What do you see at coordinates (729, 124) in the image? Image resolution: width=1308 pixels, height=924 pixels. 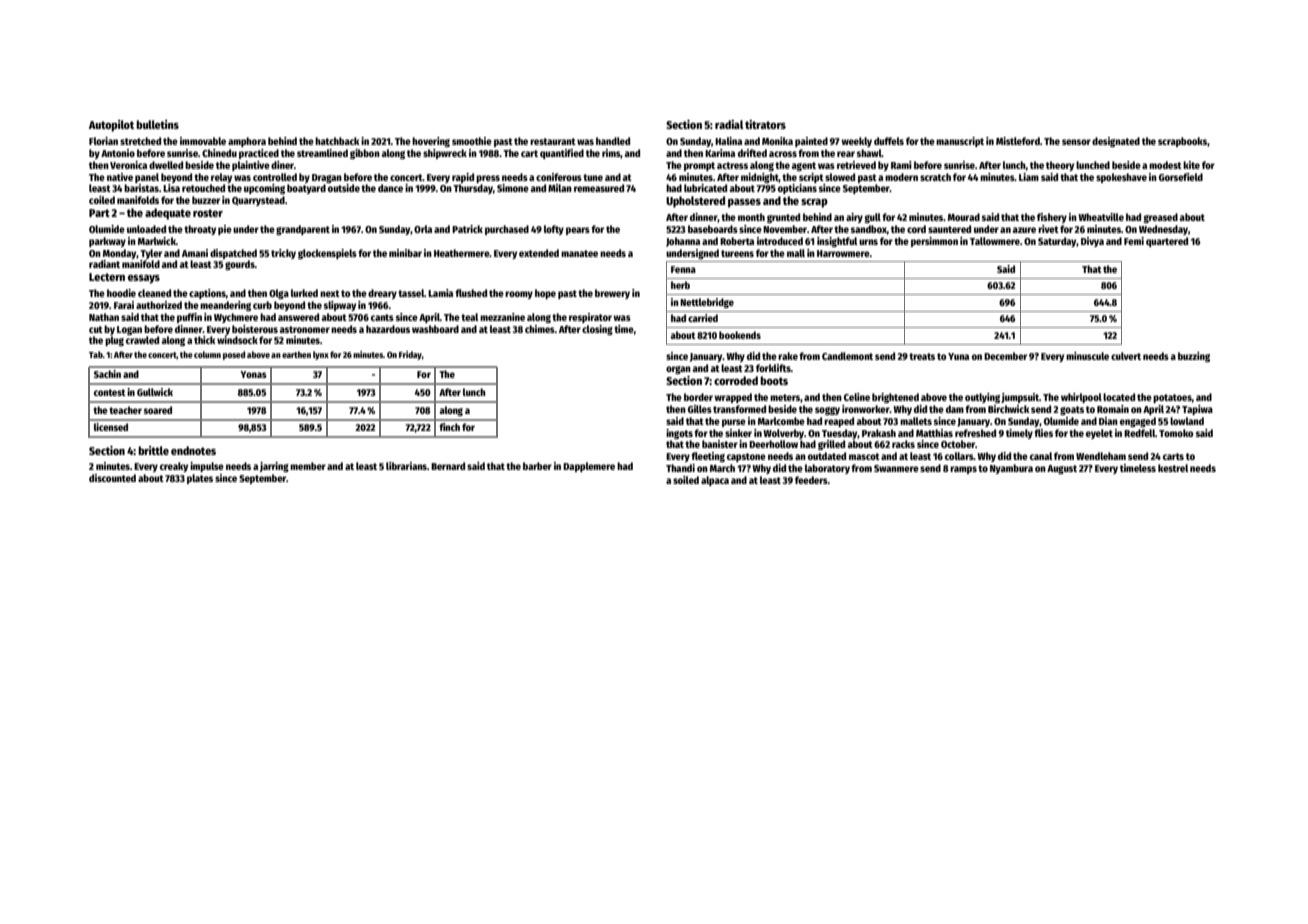 I see `radial` at bounding box center [729, 124].
